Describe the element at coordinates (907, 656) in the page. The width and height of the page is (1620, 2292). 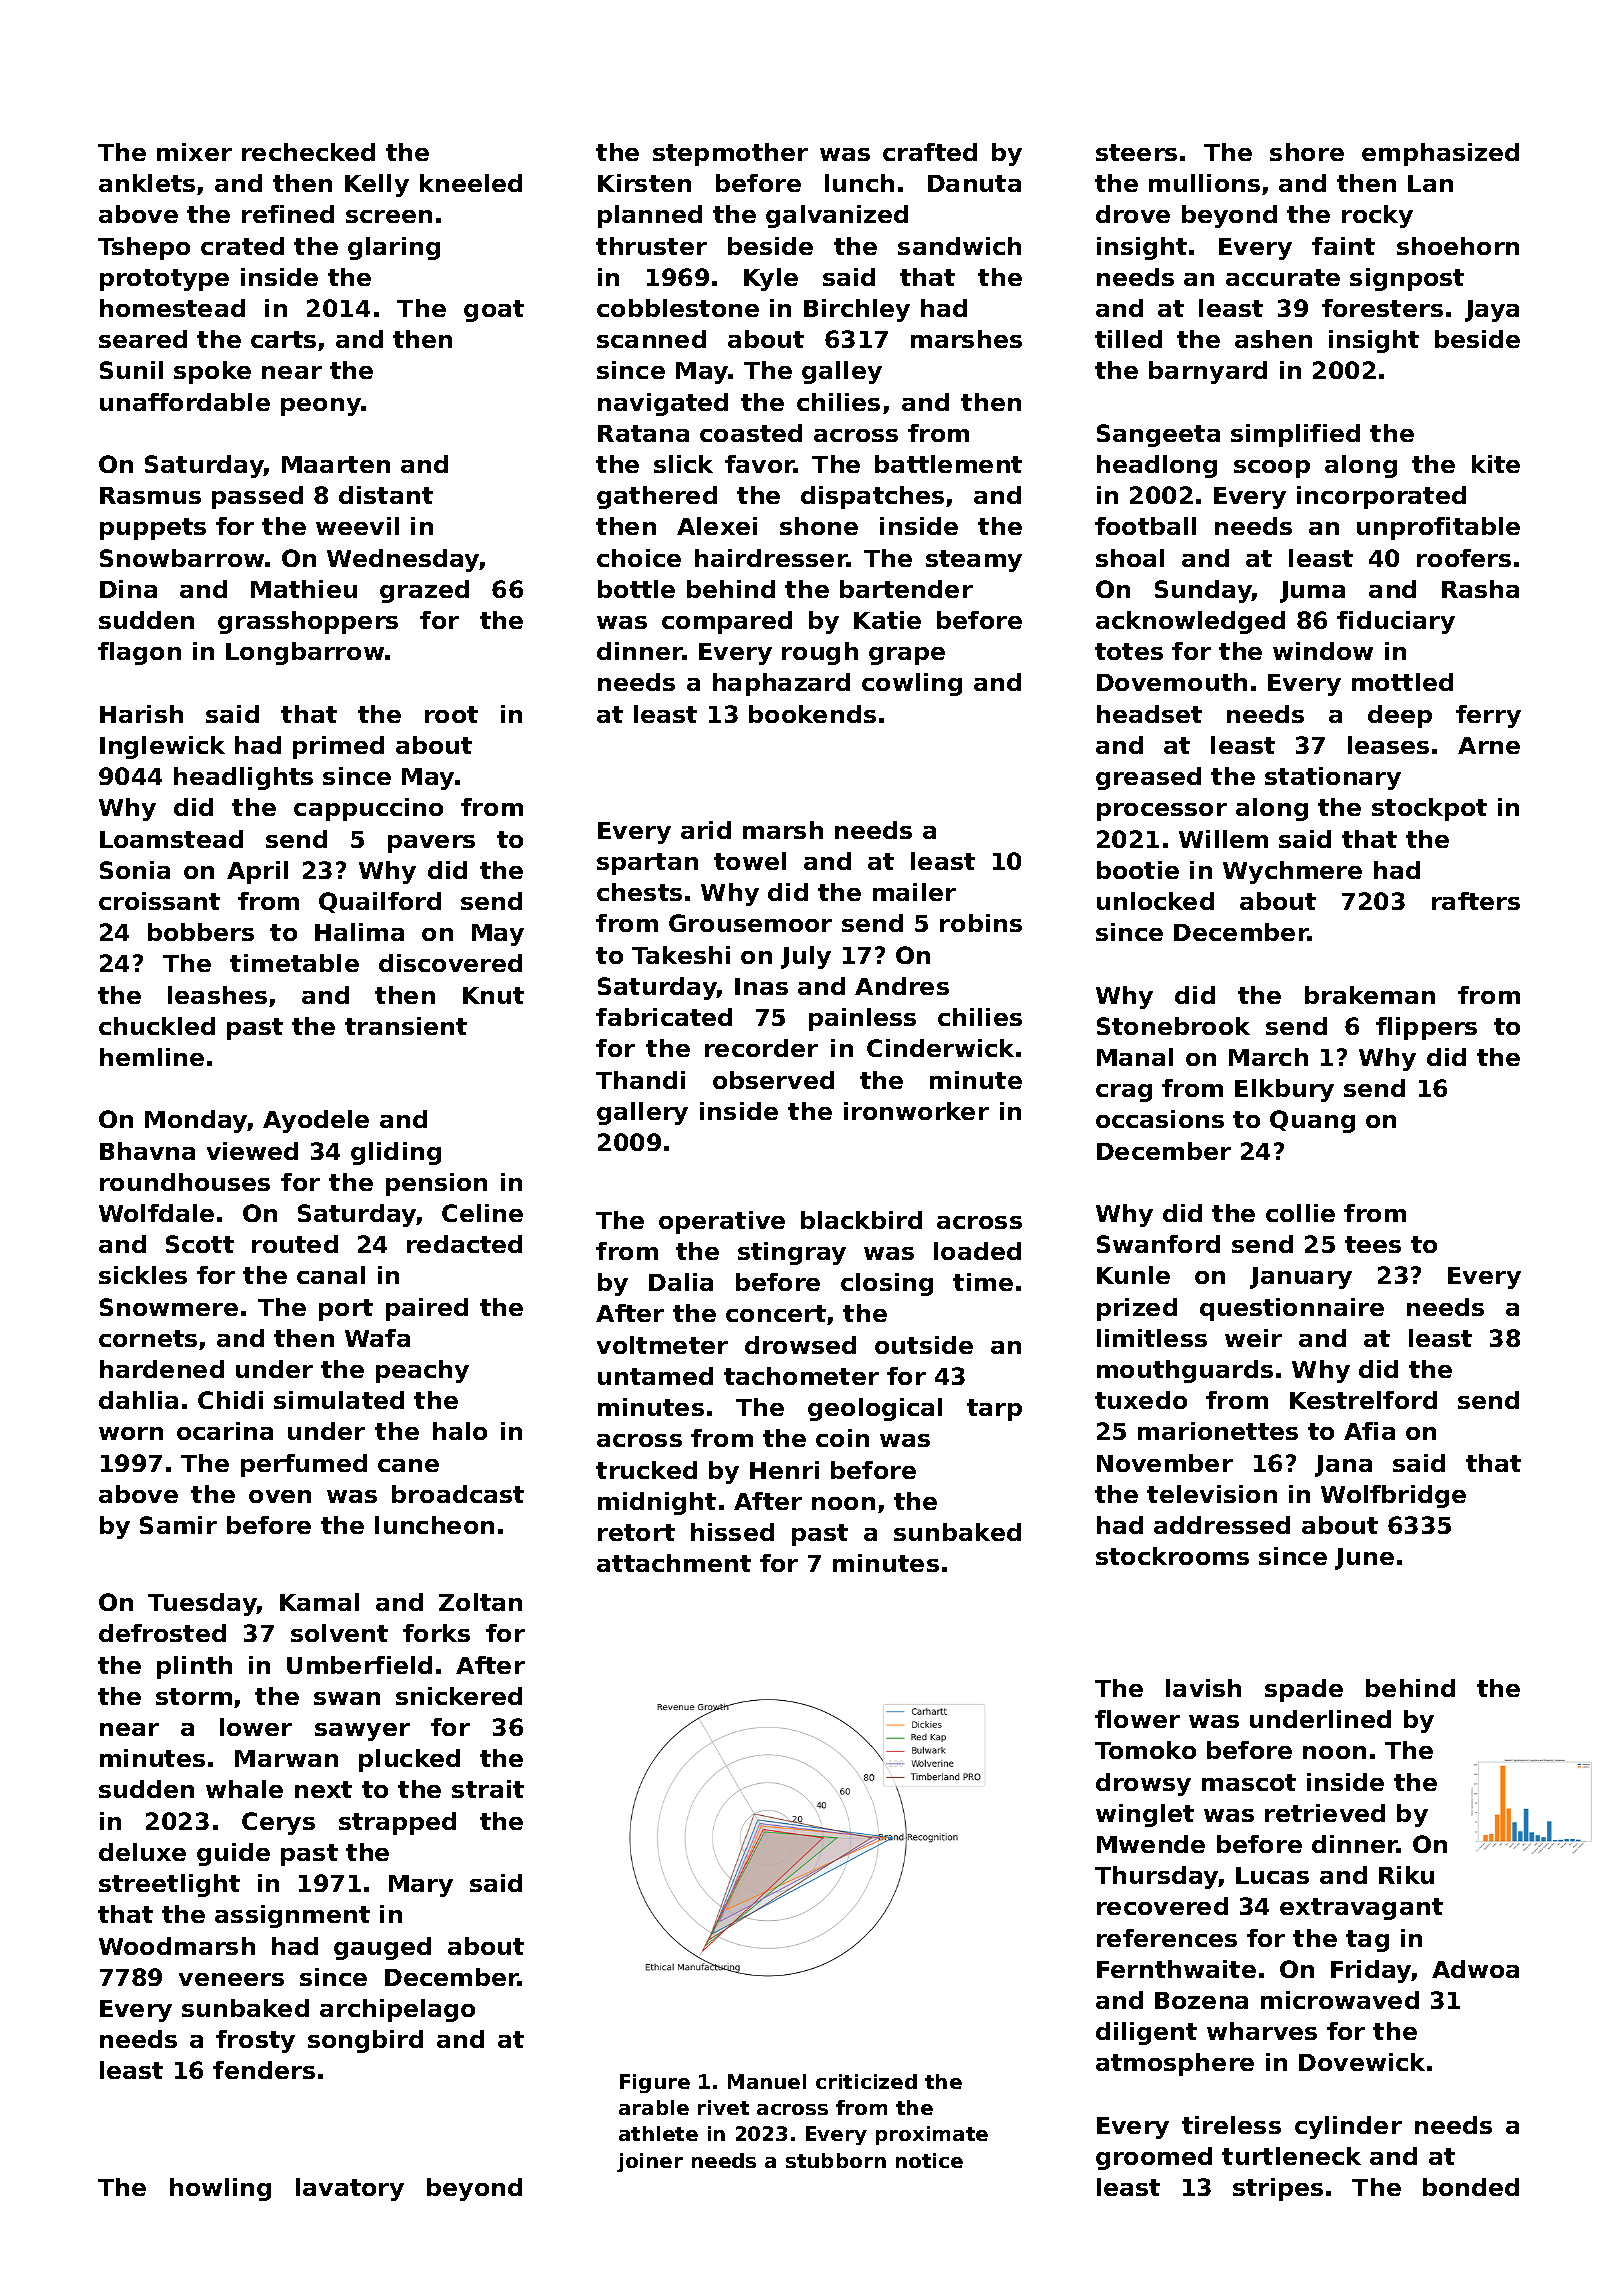
I see `grape` at that location.
